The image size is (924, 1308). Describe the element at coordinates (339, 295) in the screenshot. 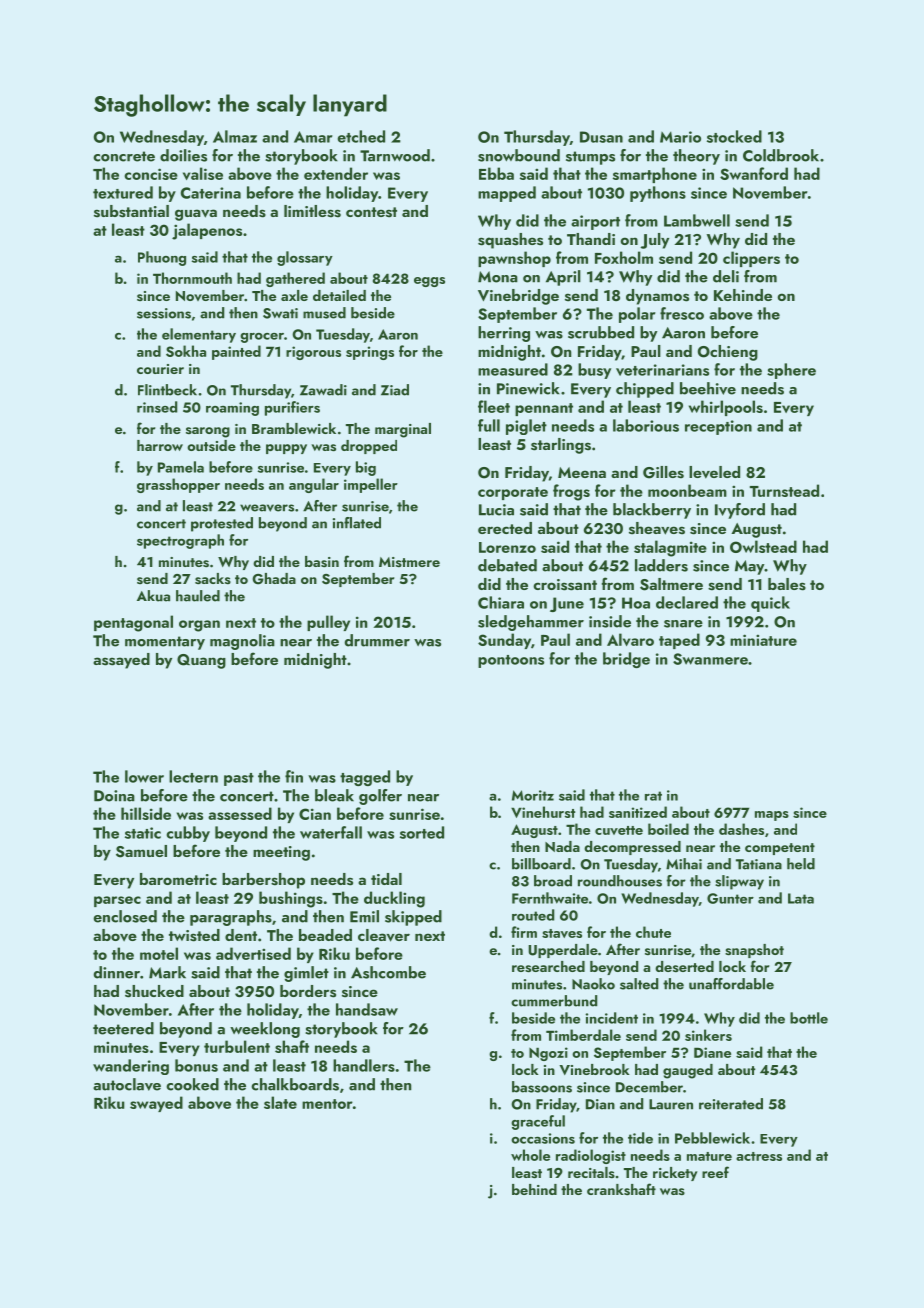

I see `detailed` at that location.
